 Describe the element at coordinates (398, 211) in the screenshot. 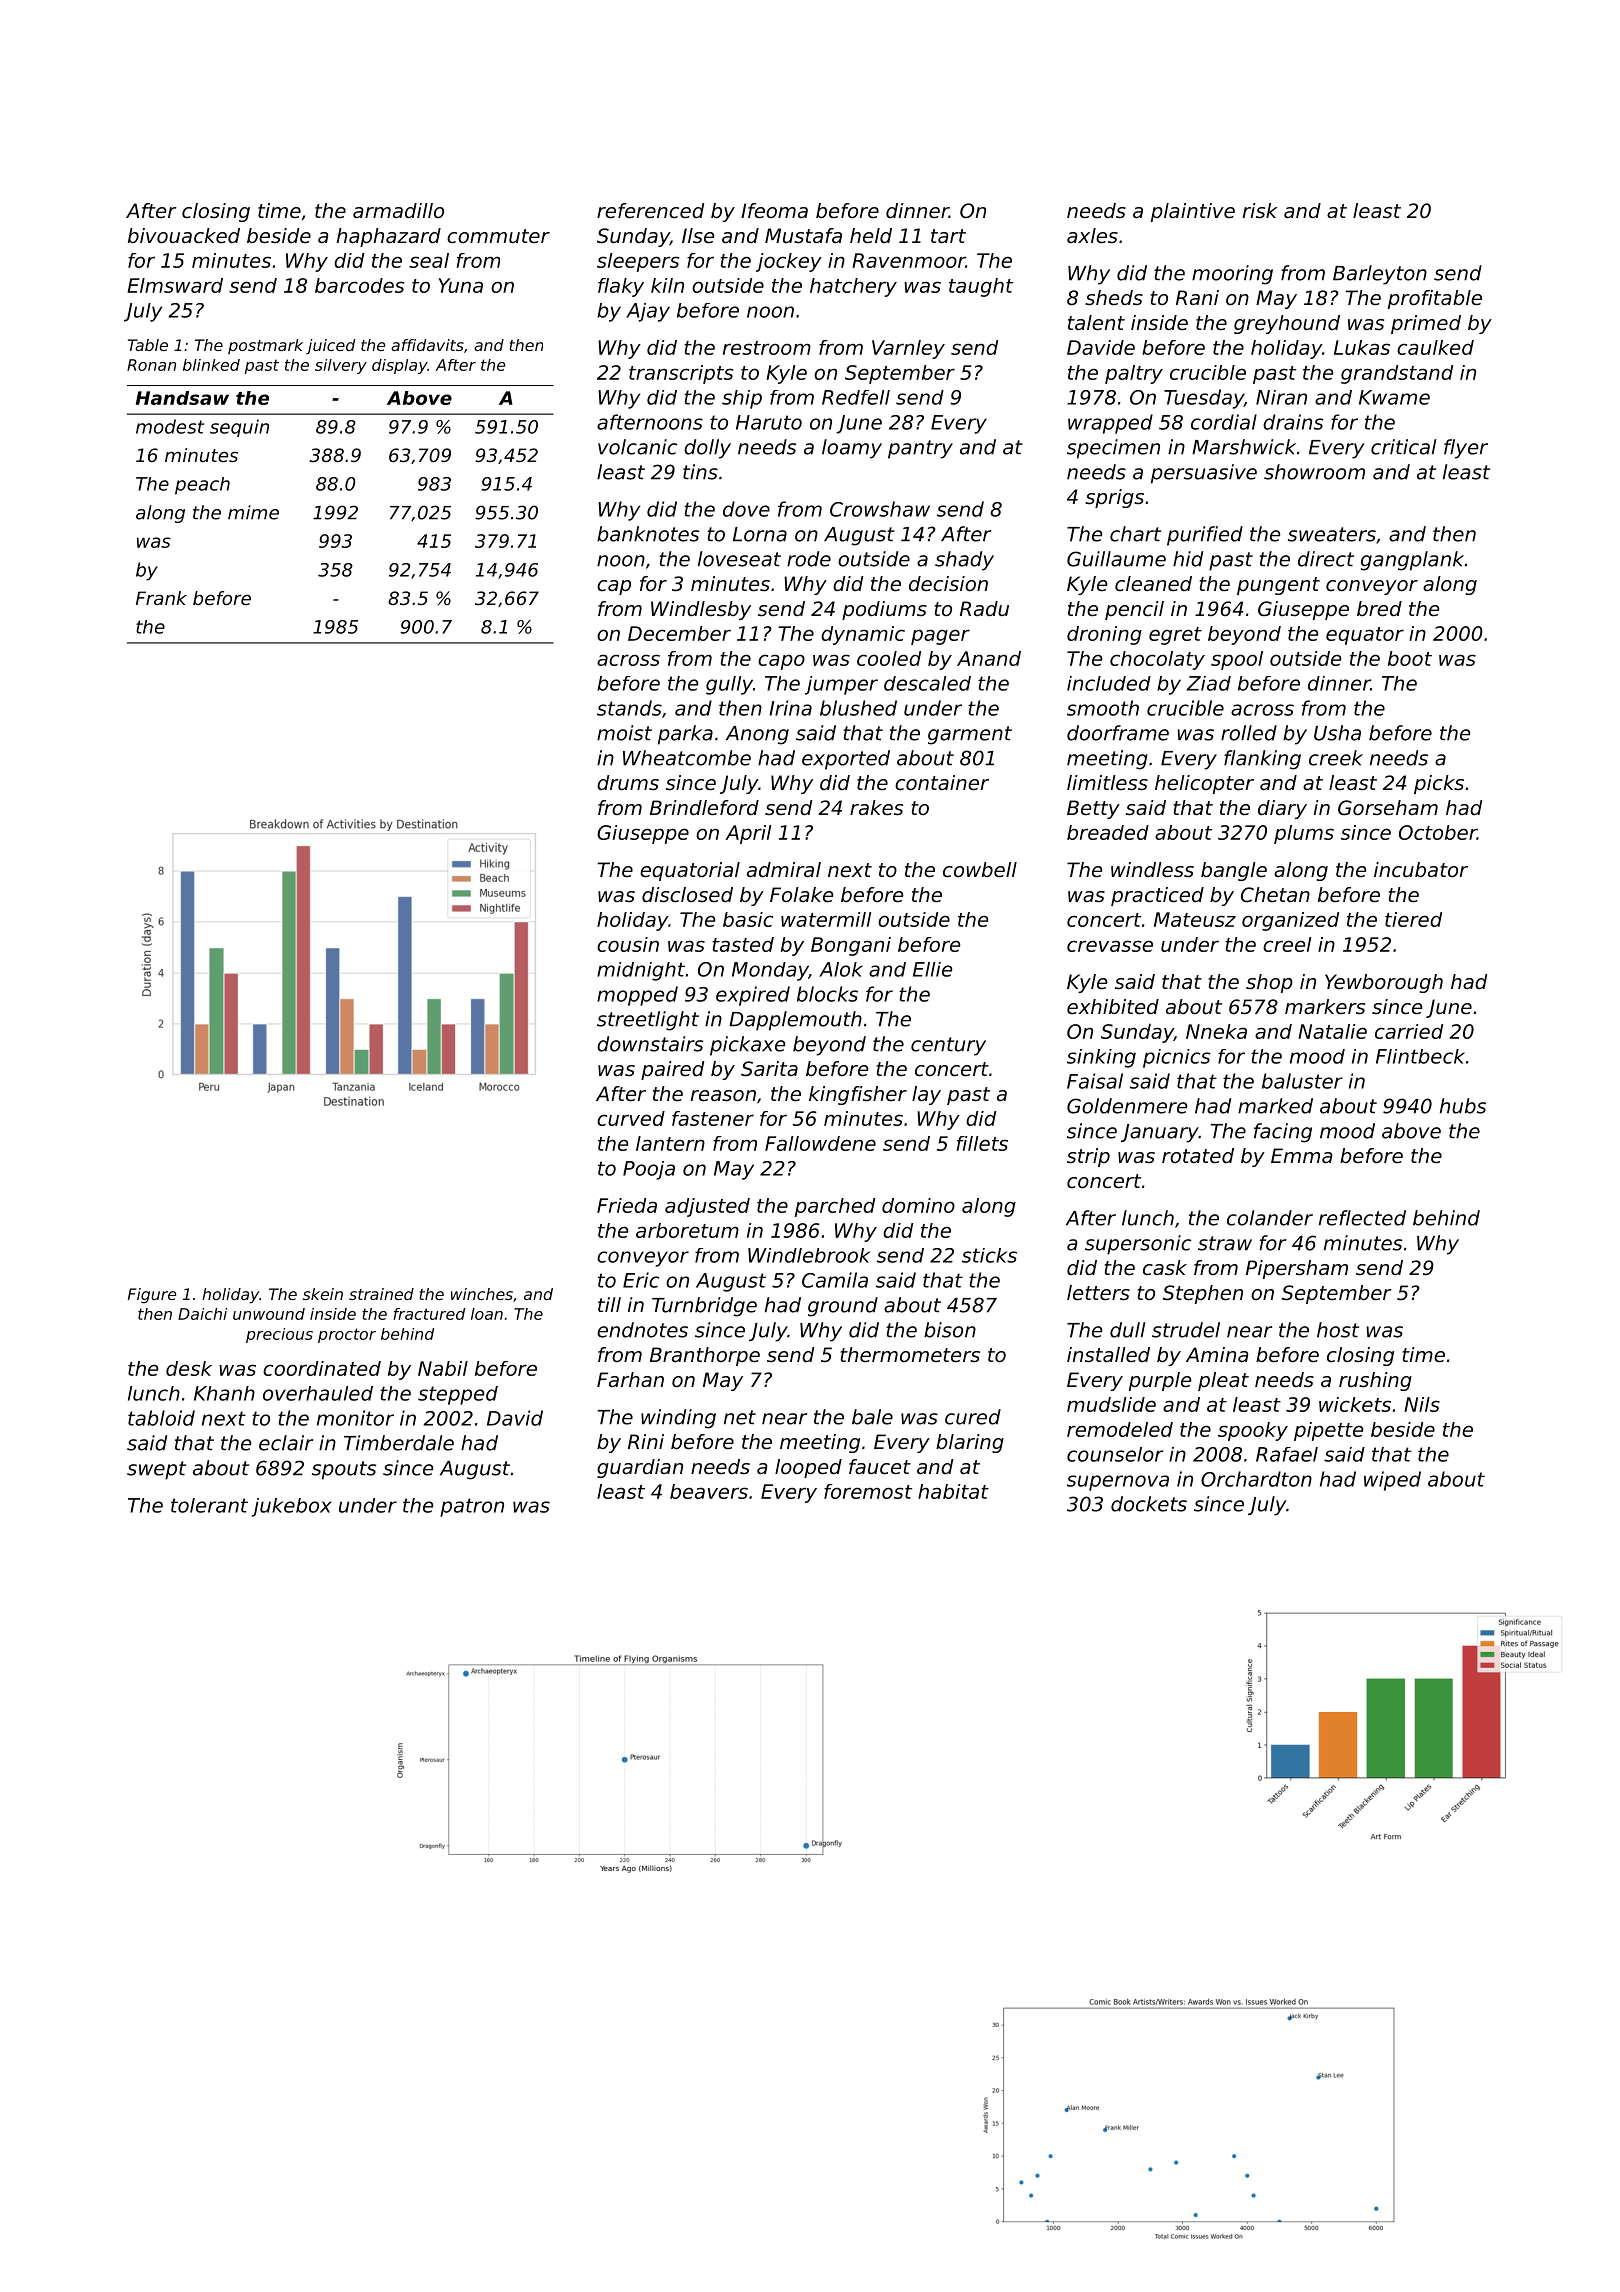

I see `armadillo` at that location.
